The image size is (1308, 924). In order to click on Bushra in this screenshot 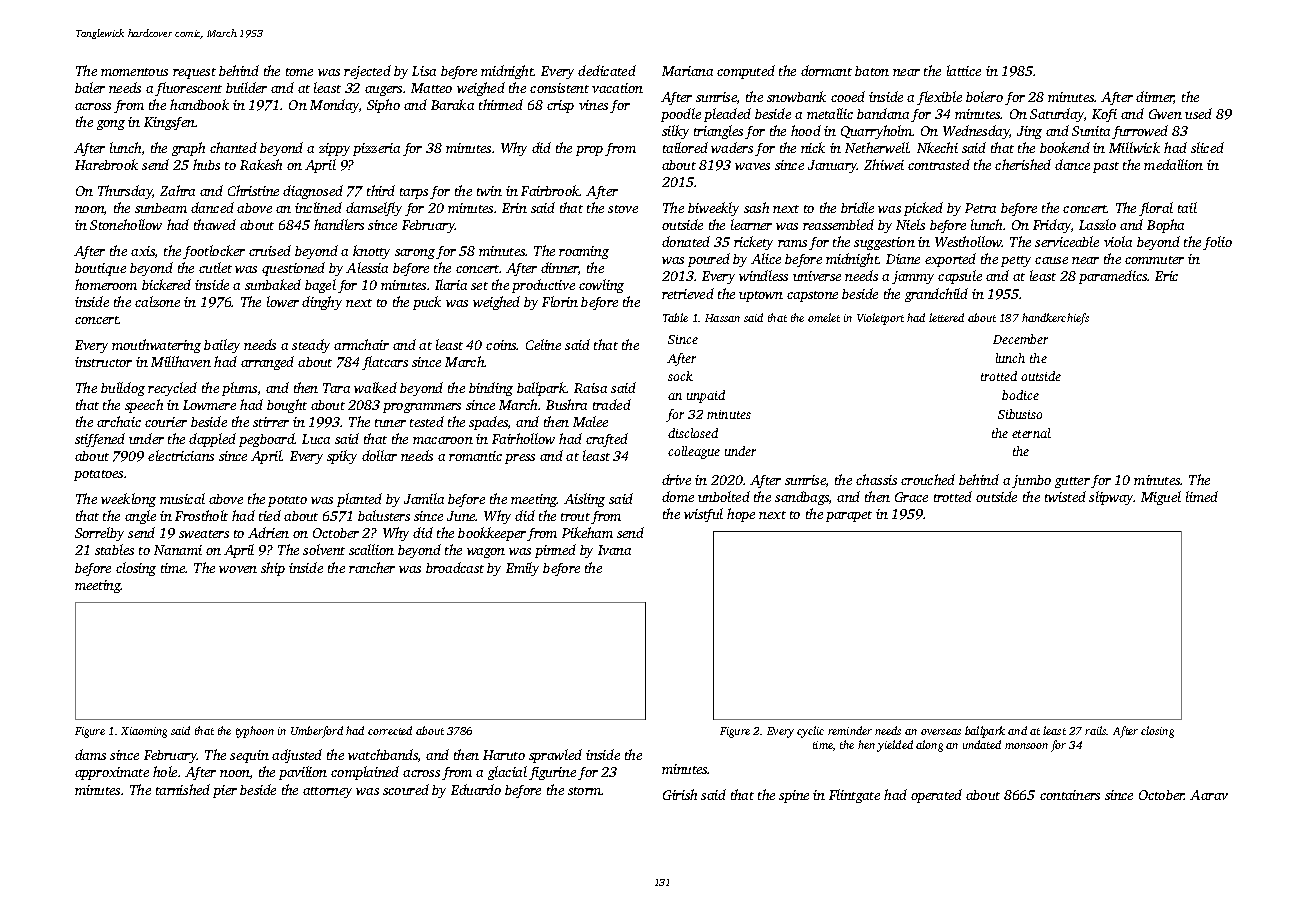, I will do `click(566, 404)`.
